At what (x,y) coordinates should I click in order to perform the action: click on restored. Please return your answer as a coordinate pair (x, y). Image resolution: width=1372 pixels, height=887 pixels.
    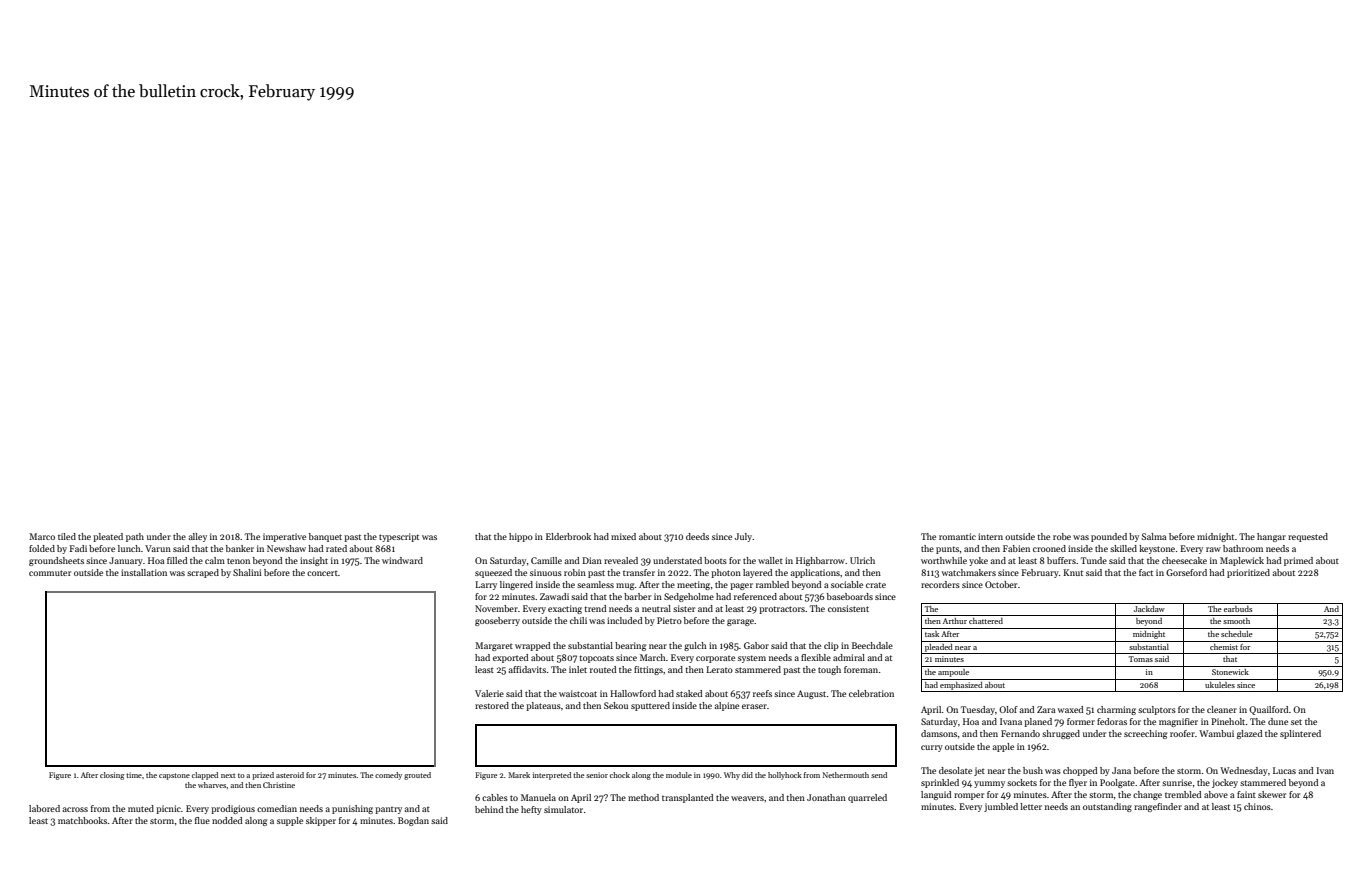
    Looking at the image, I should click on (492, 705).
